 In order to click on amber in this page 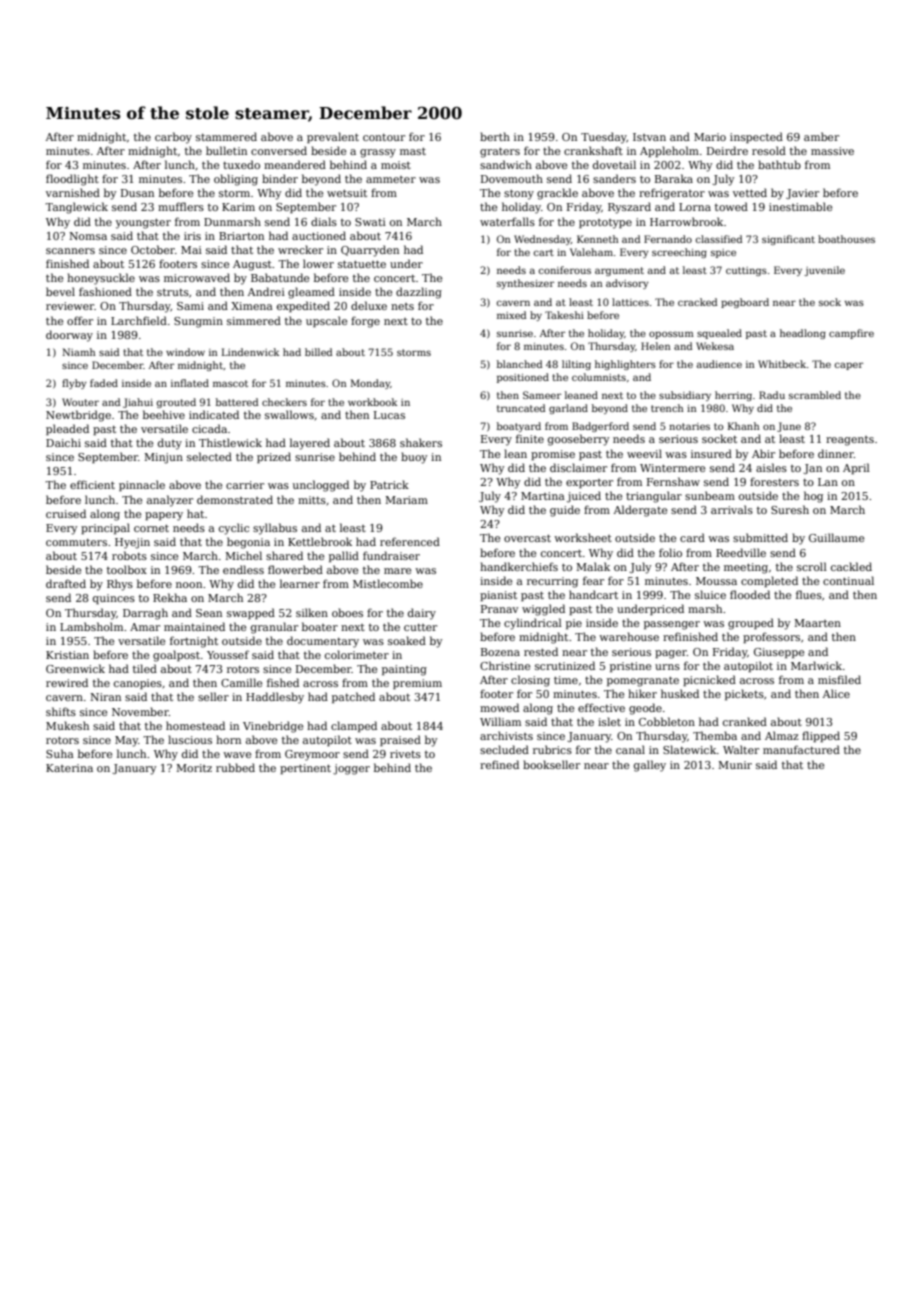, I will do `click(821, 136)`.
